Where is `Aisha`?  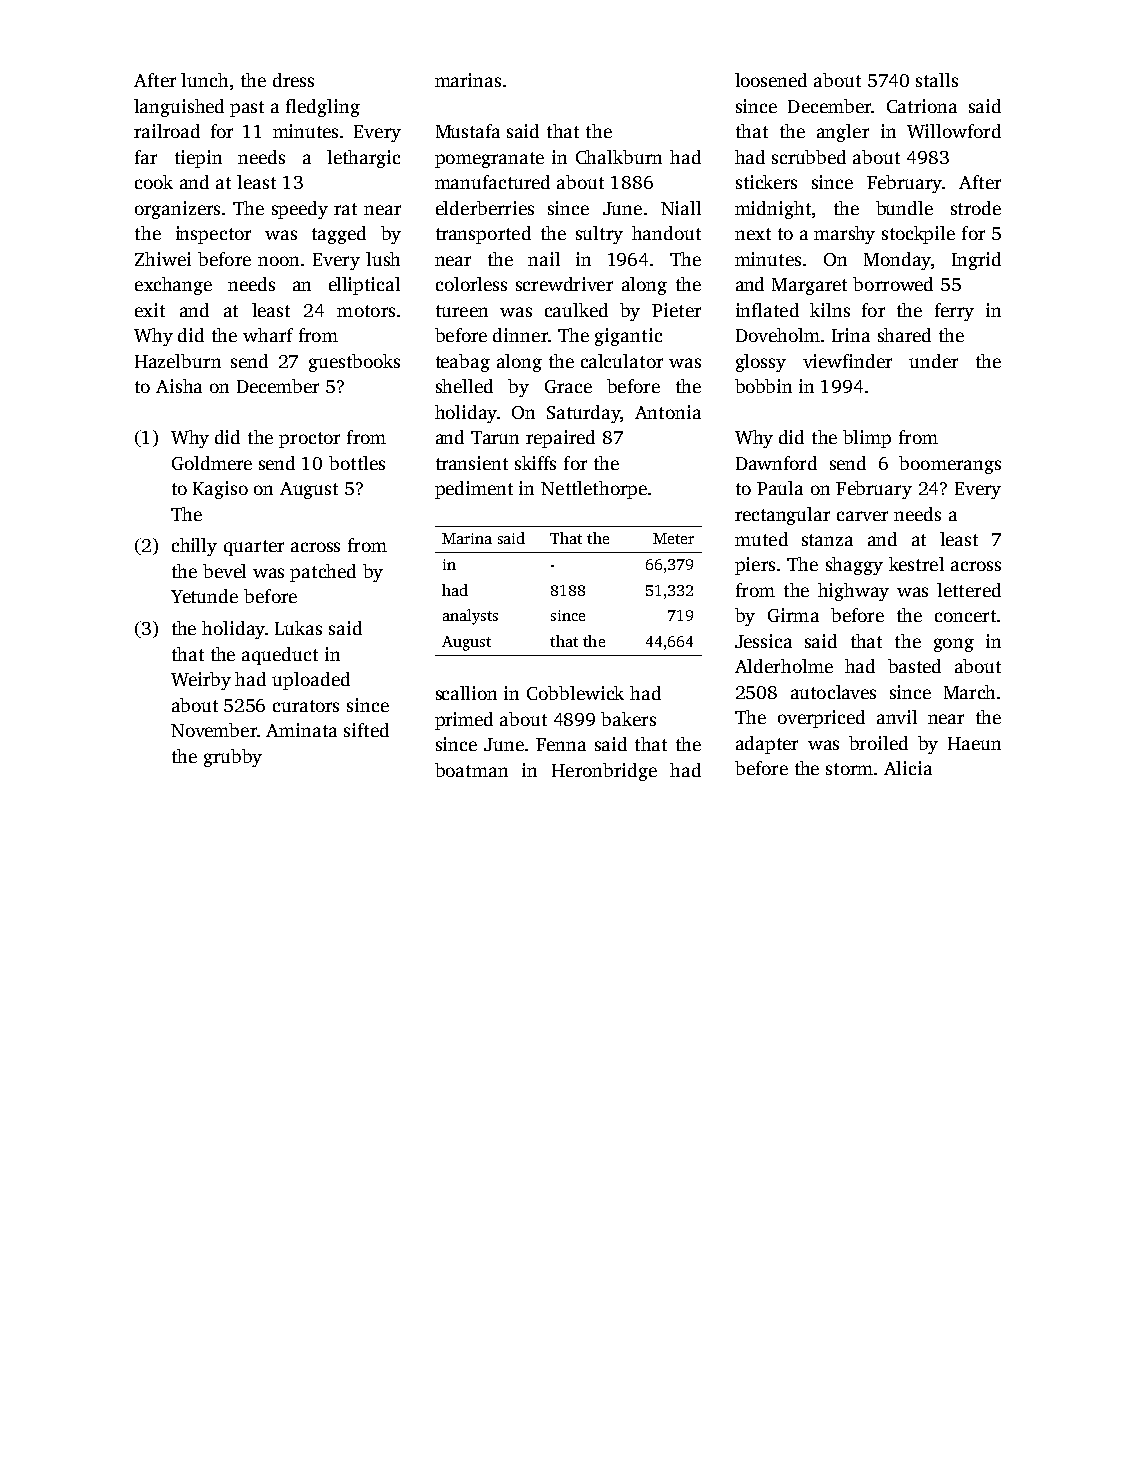
Aisha is located at coordinates (179, 386).
